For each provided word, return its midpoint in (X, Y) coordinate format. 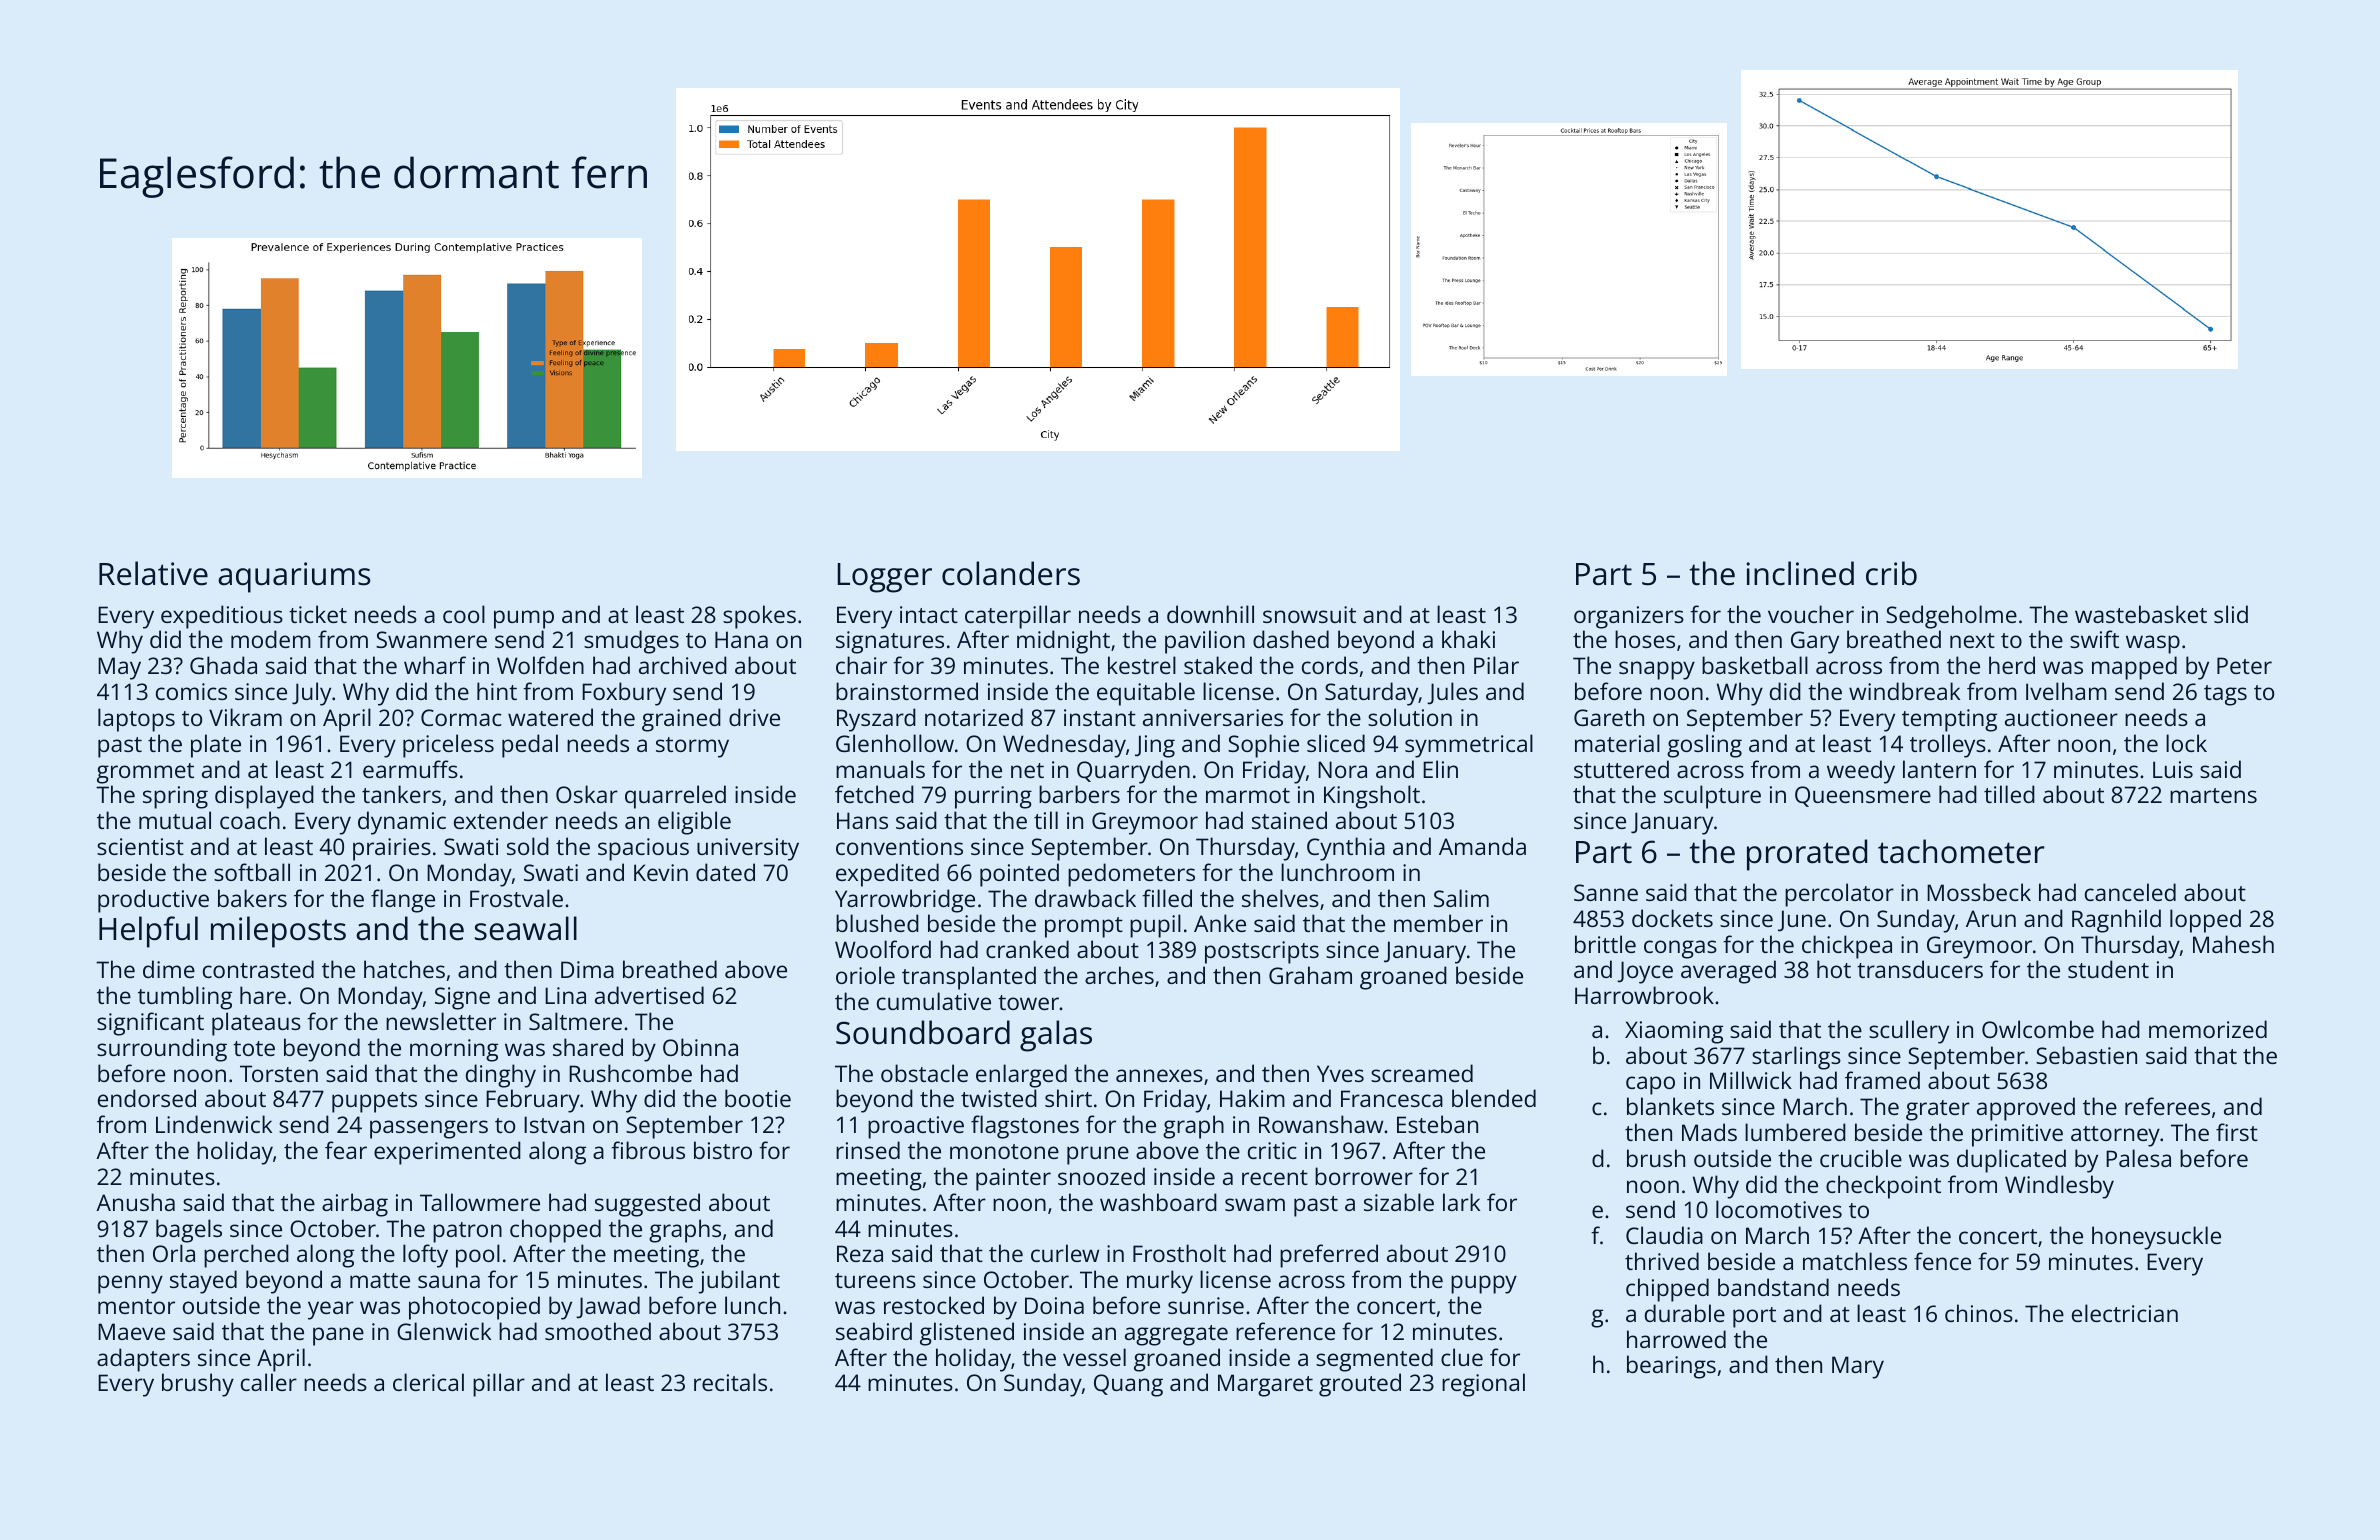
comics (191, 691)
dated (725, 872)
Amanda (1482, 846)
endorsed (147, 1098)
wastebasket (2141, 614)
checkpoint (1883, 1187)
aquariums (294, 577)
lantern (1939, 769)
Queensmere (1863, 796)
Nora (1342, 769)
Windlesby (2059, 1187)
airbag (355, 1205)
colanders (1011, 573)
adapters (143, 1360)
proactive (916, 1127)
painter (1013, 1179)
